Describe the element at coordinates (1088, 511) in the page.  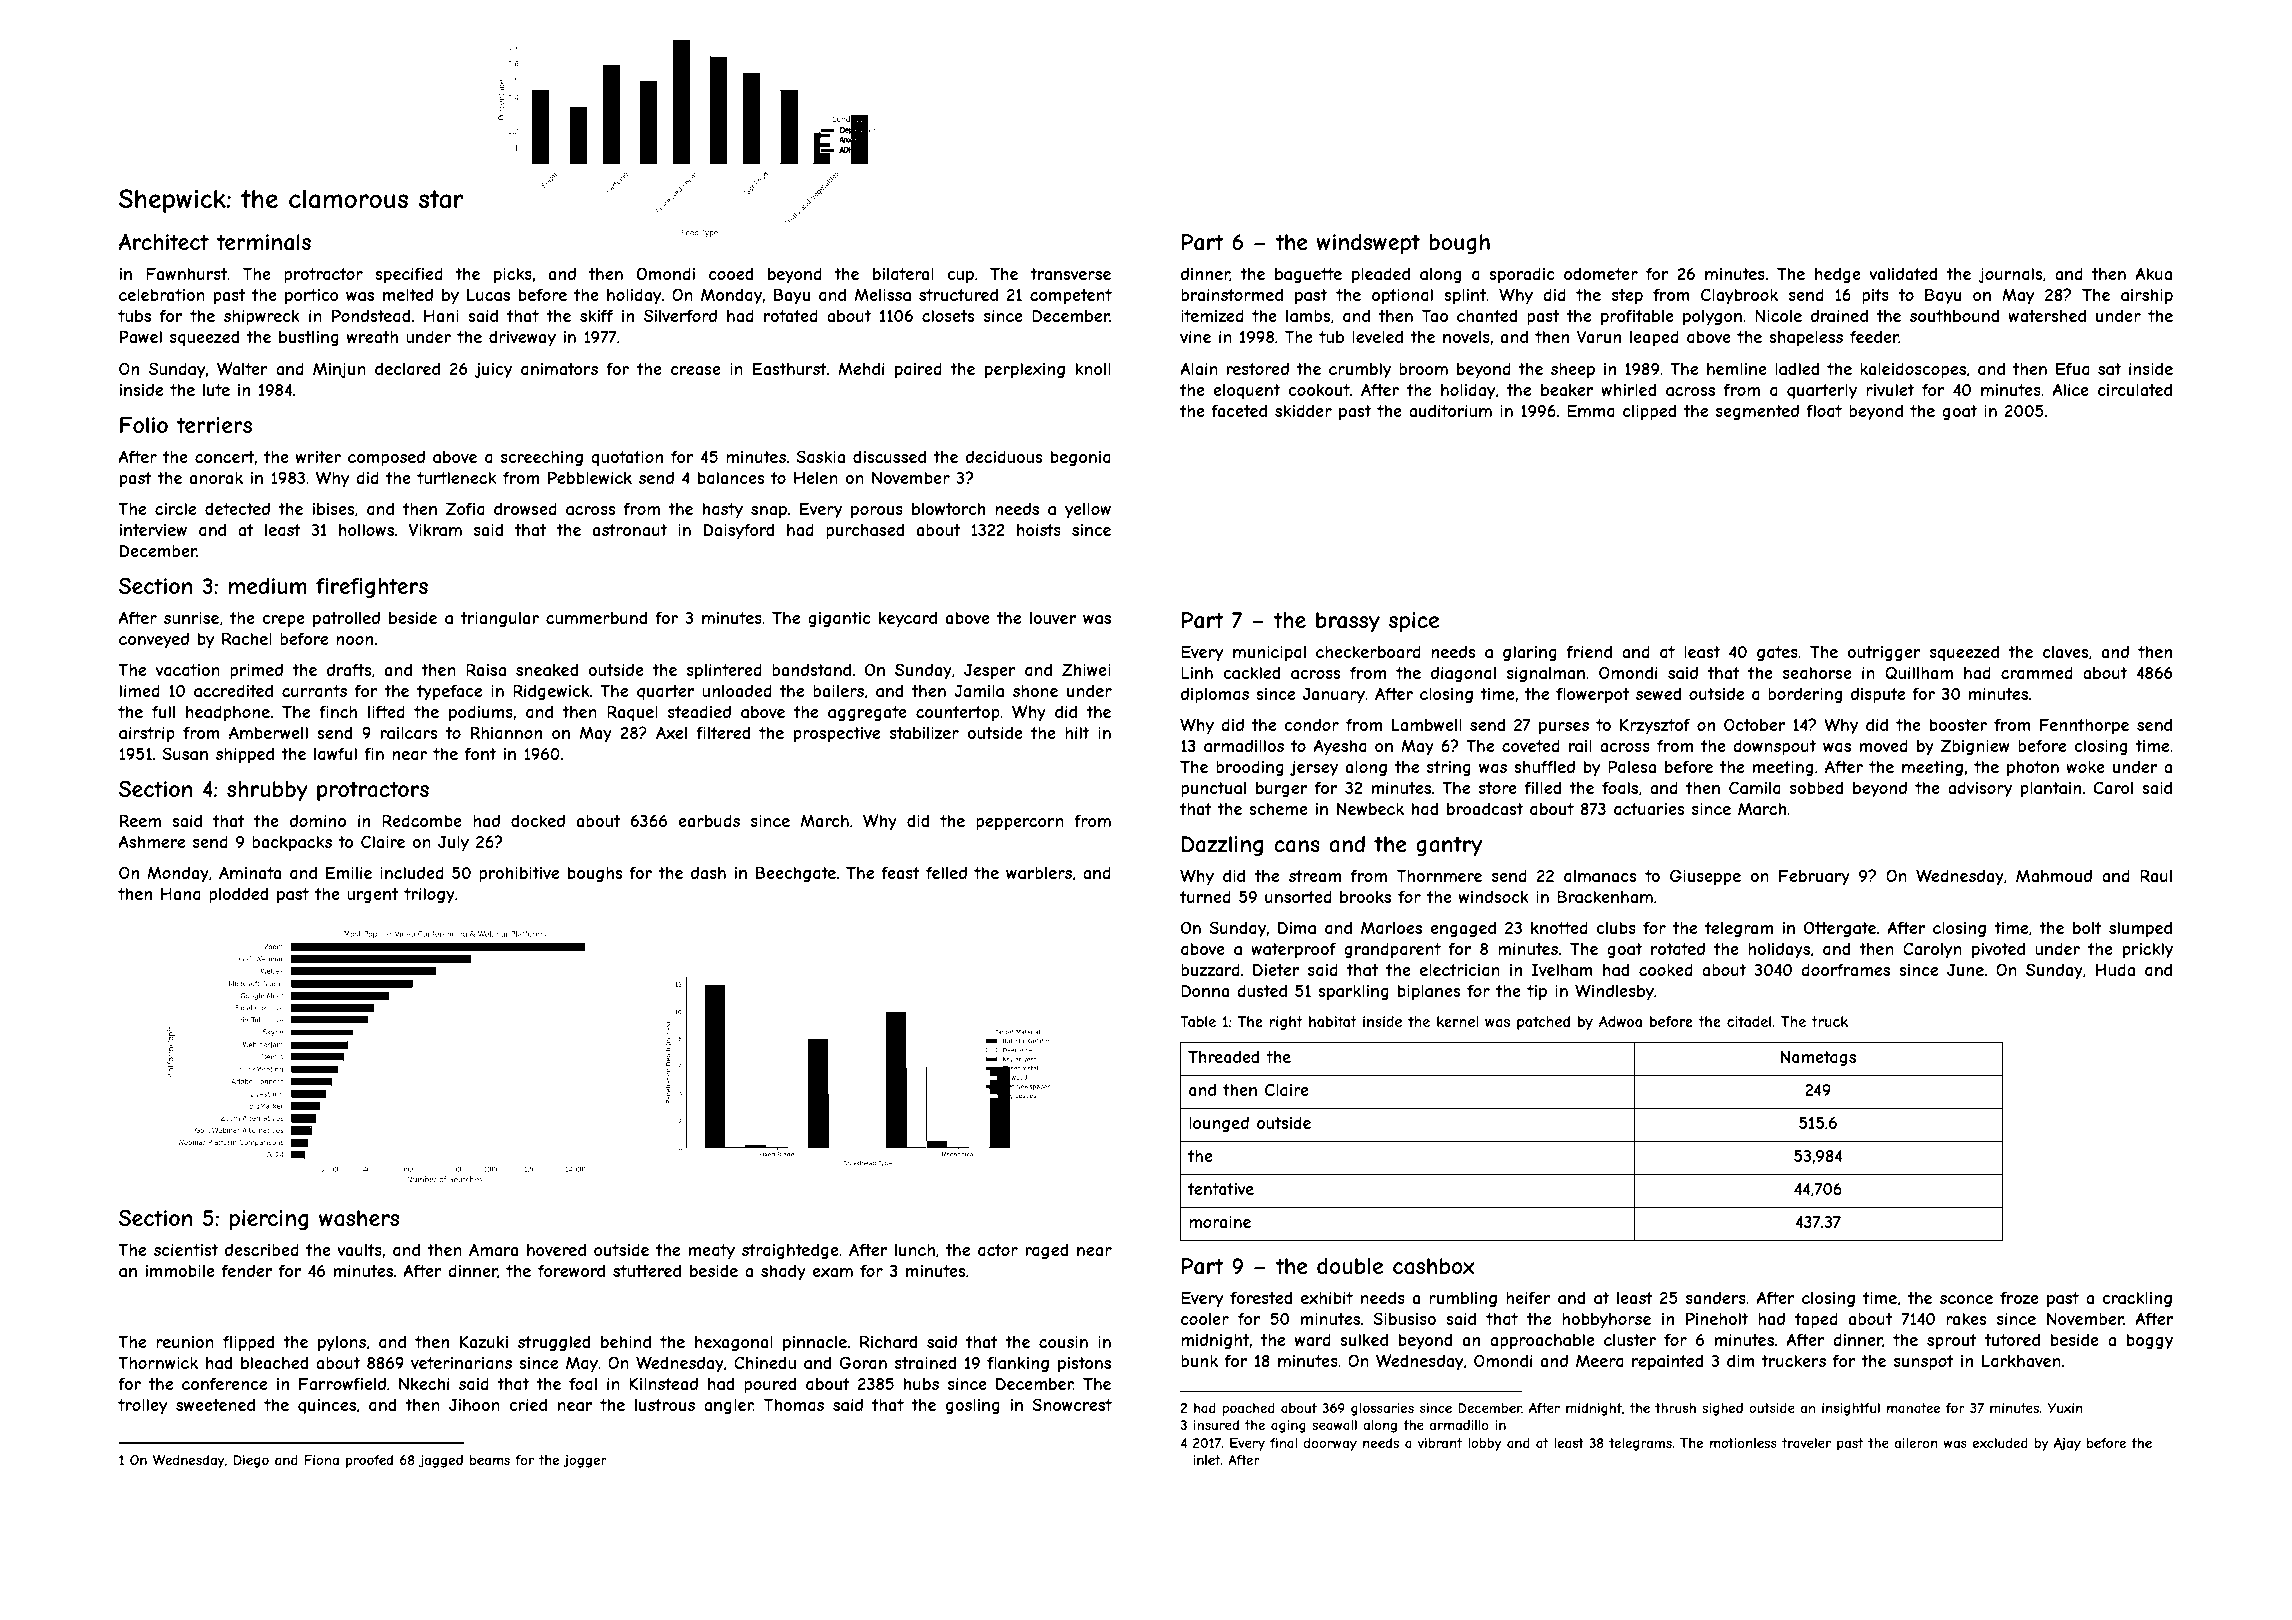
I see `yellow` at that location.
